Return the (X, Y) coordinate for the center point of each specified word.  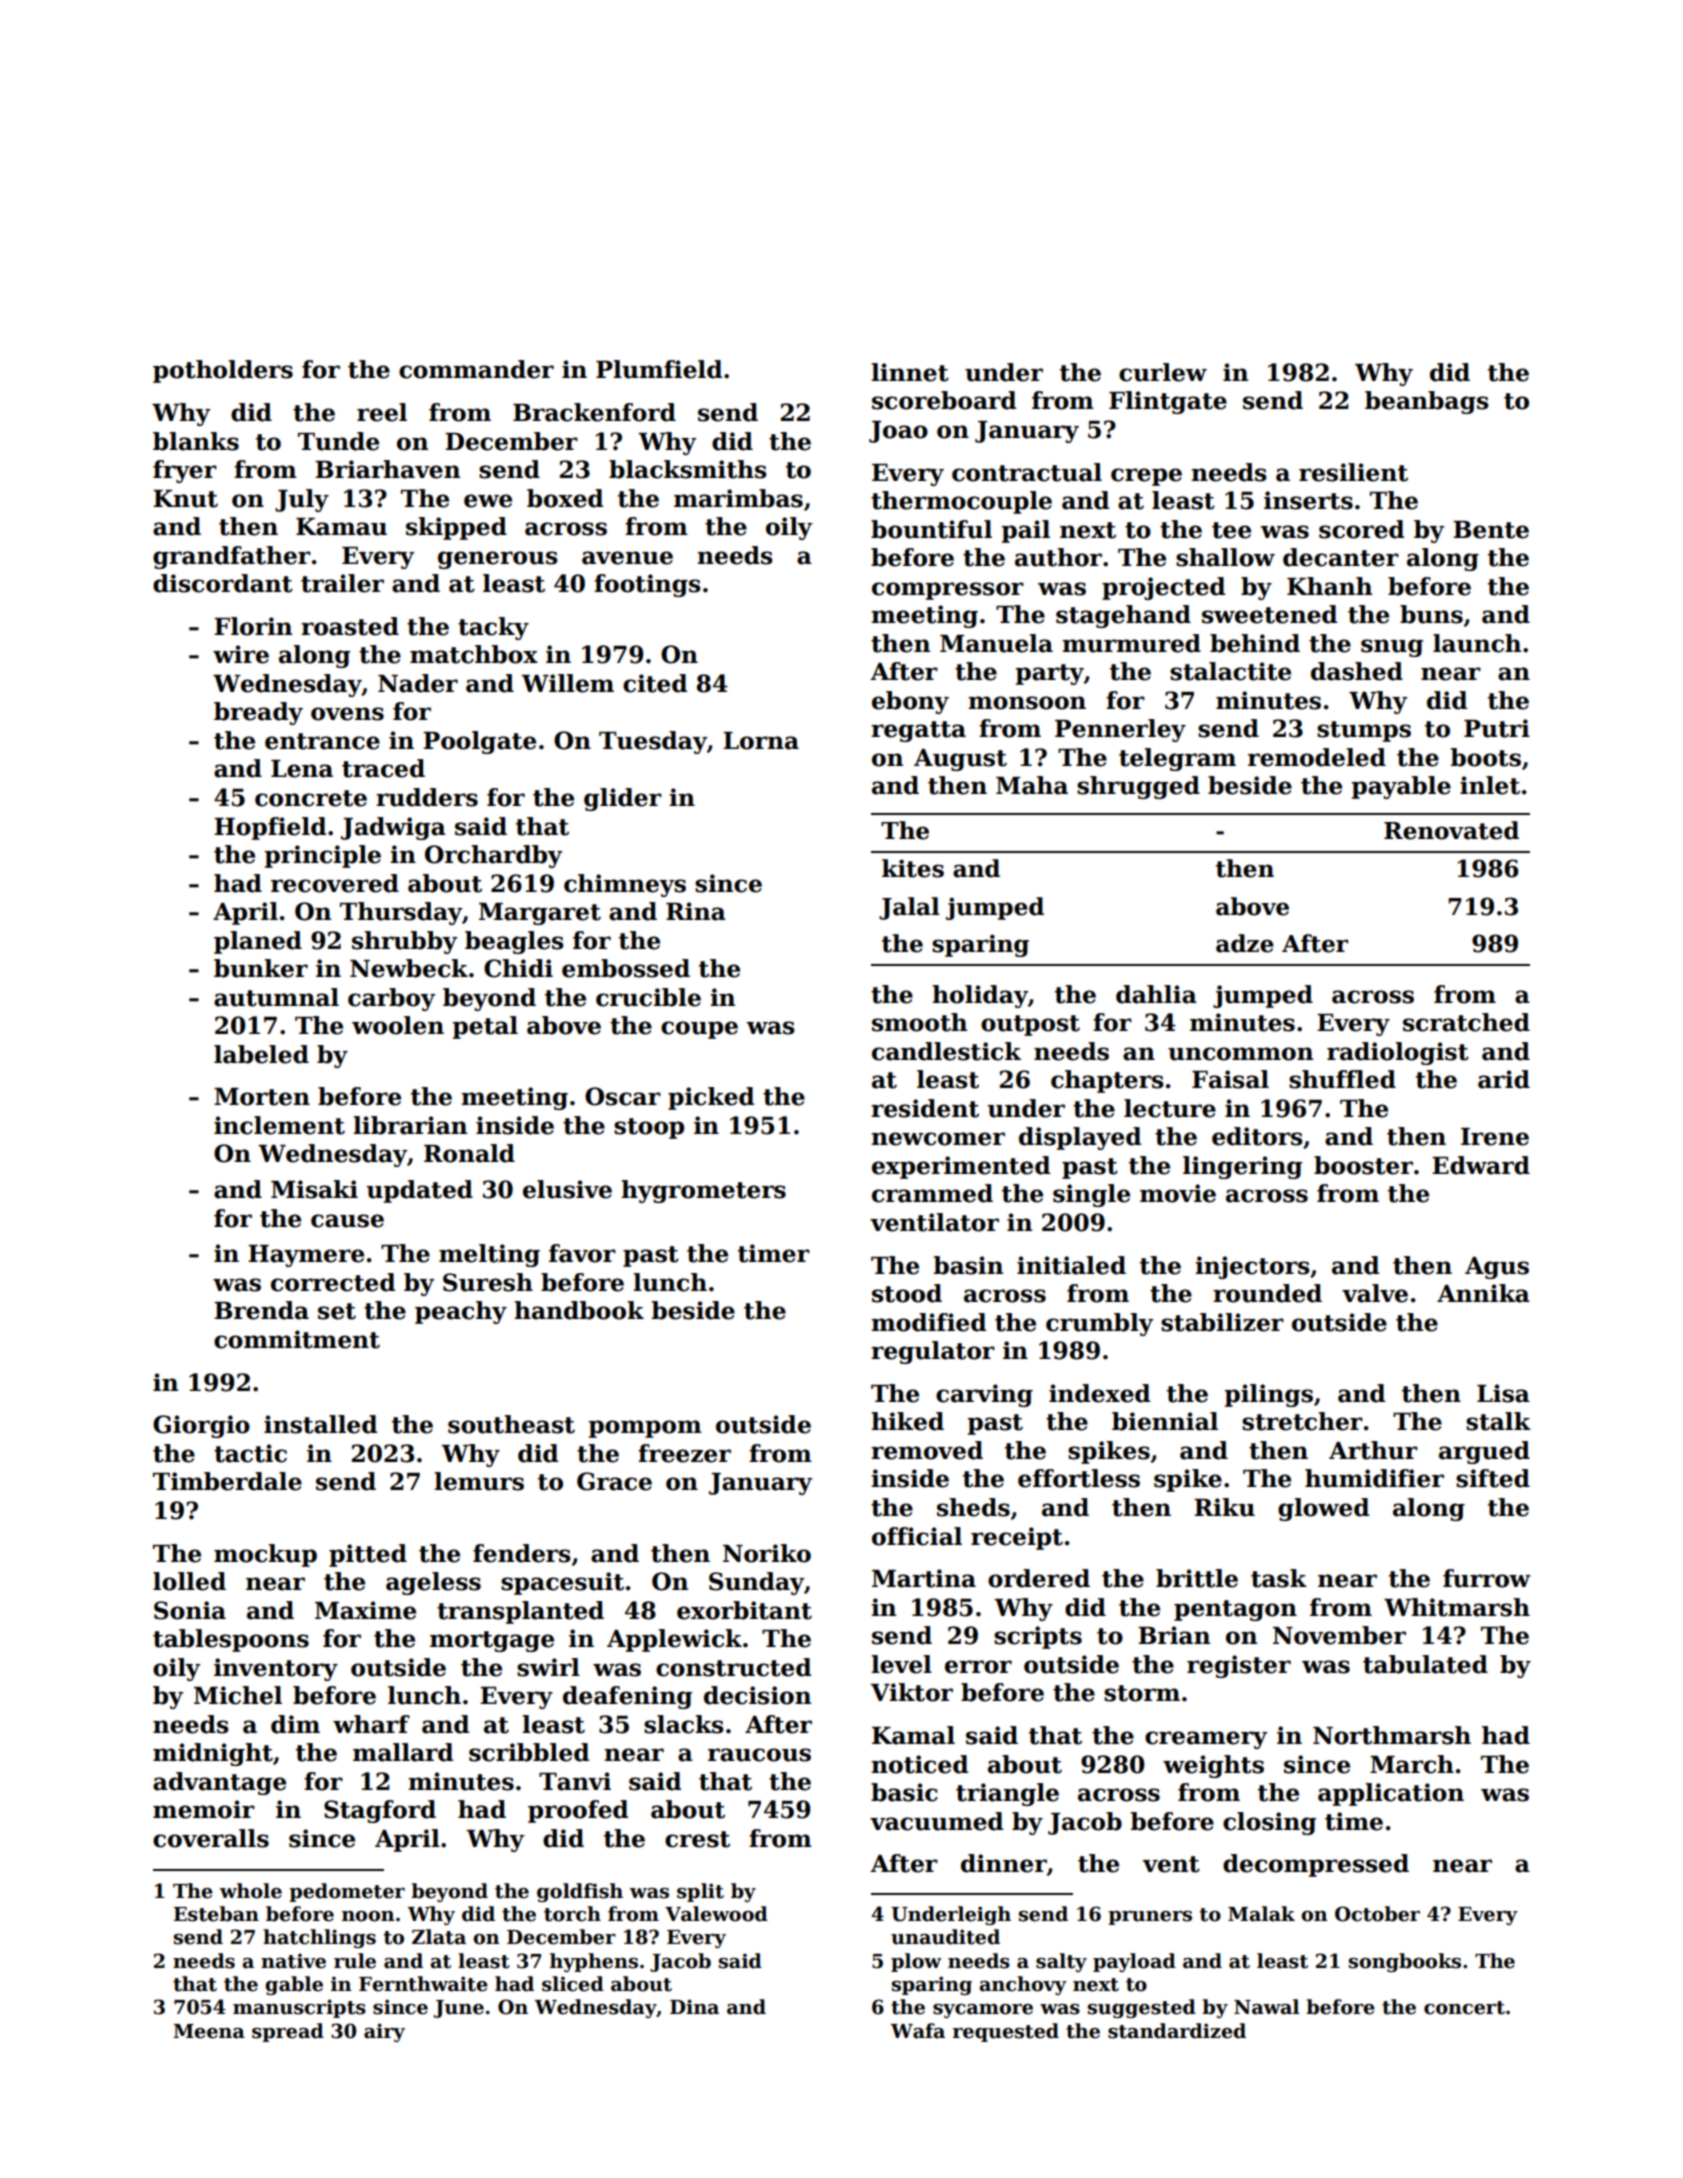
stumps (1364, 731)
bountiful (931, 529)
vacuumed (936, 1821)
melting (489, 1255)
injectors (1252, 1267)
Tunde (338, 441)
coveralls (211, 1838)
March (1412, 1764)
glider (623, 799)
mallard (403, 1752)
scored (1361, 529)
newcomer (938, 1139)
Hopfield (270, 828)
